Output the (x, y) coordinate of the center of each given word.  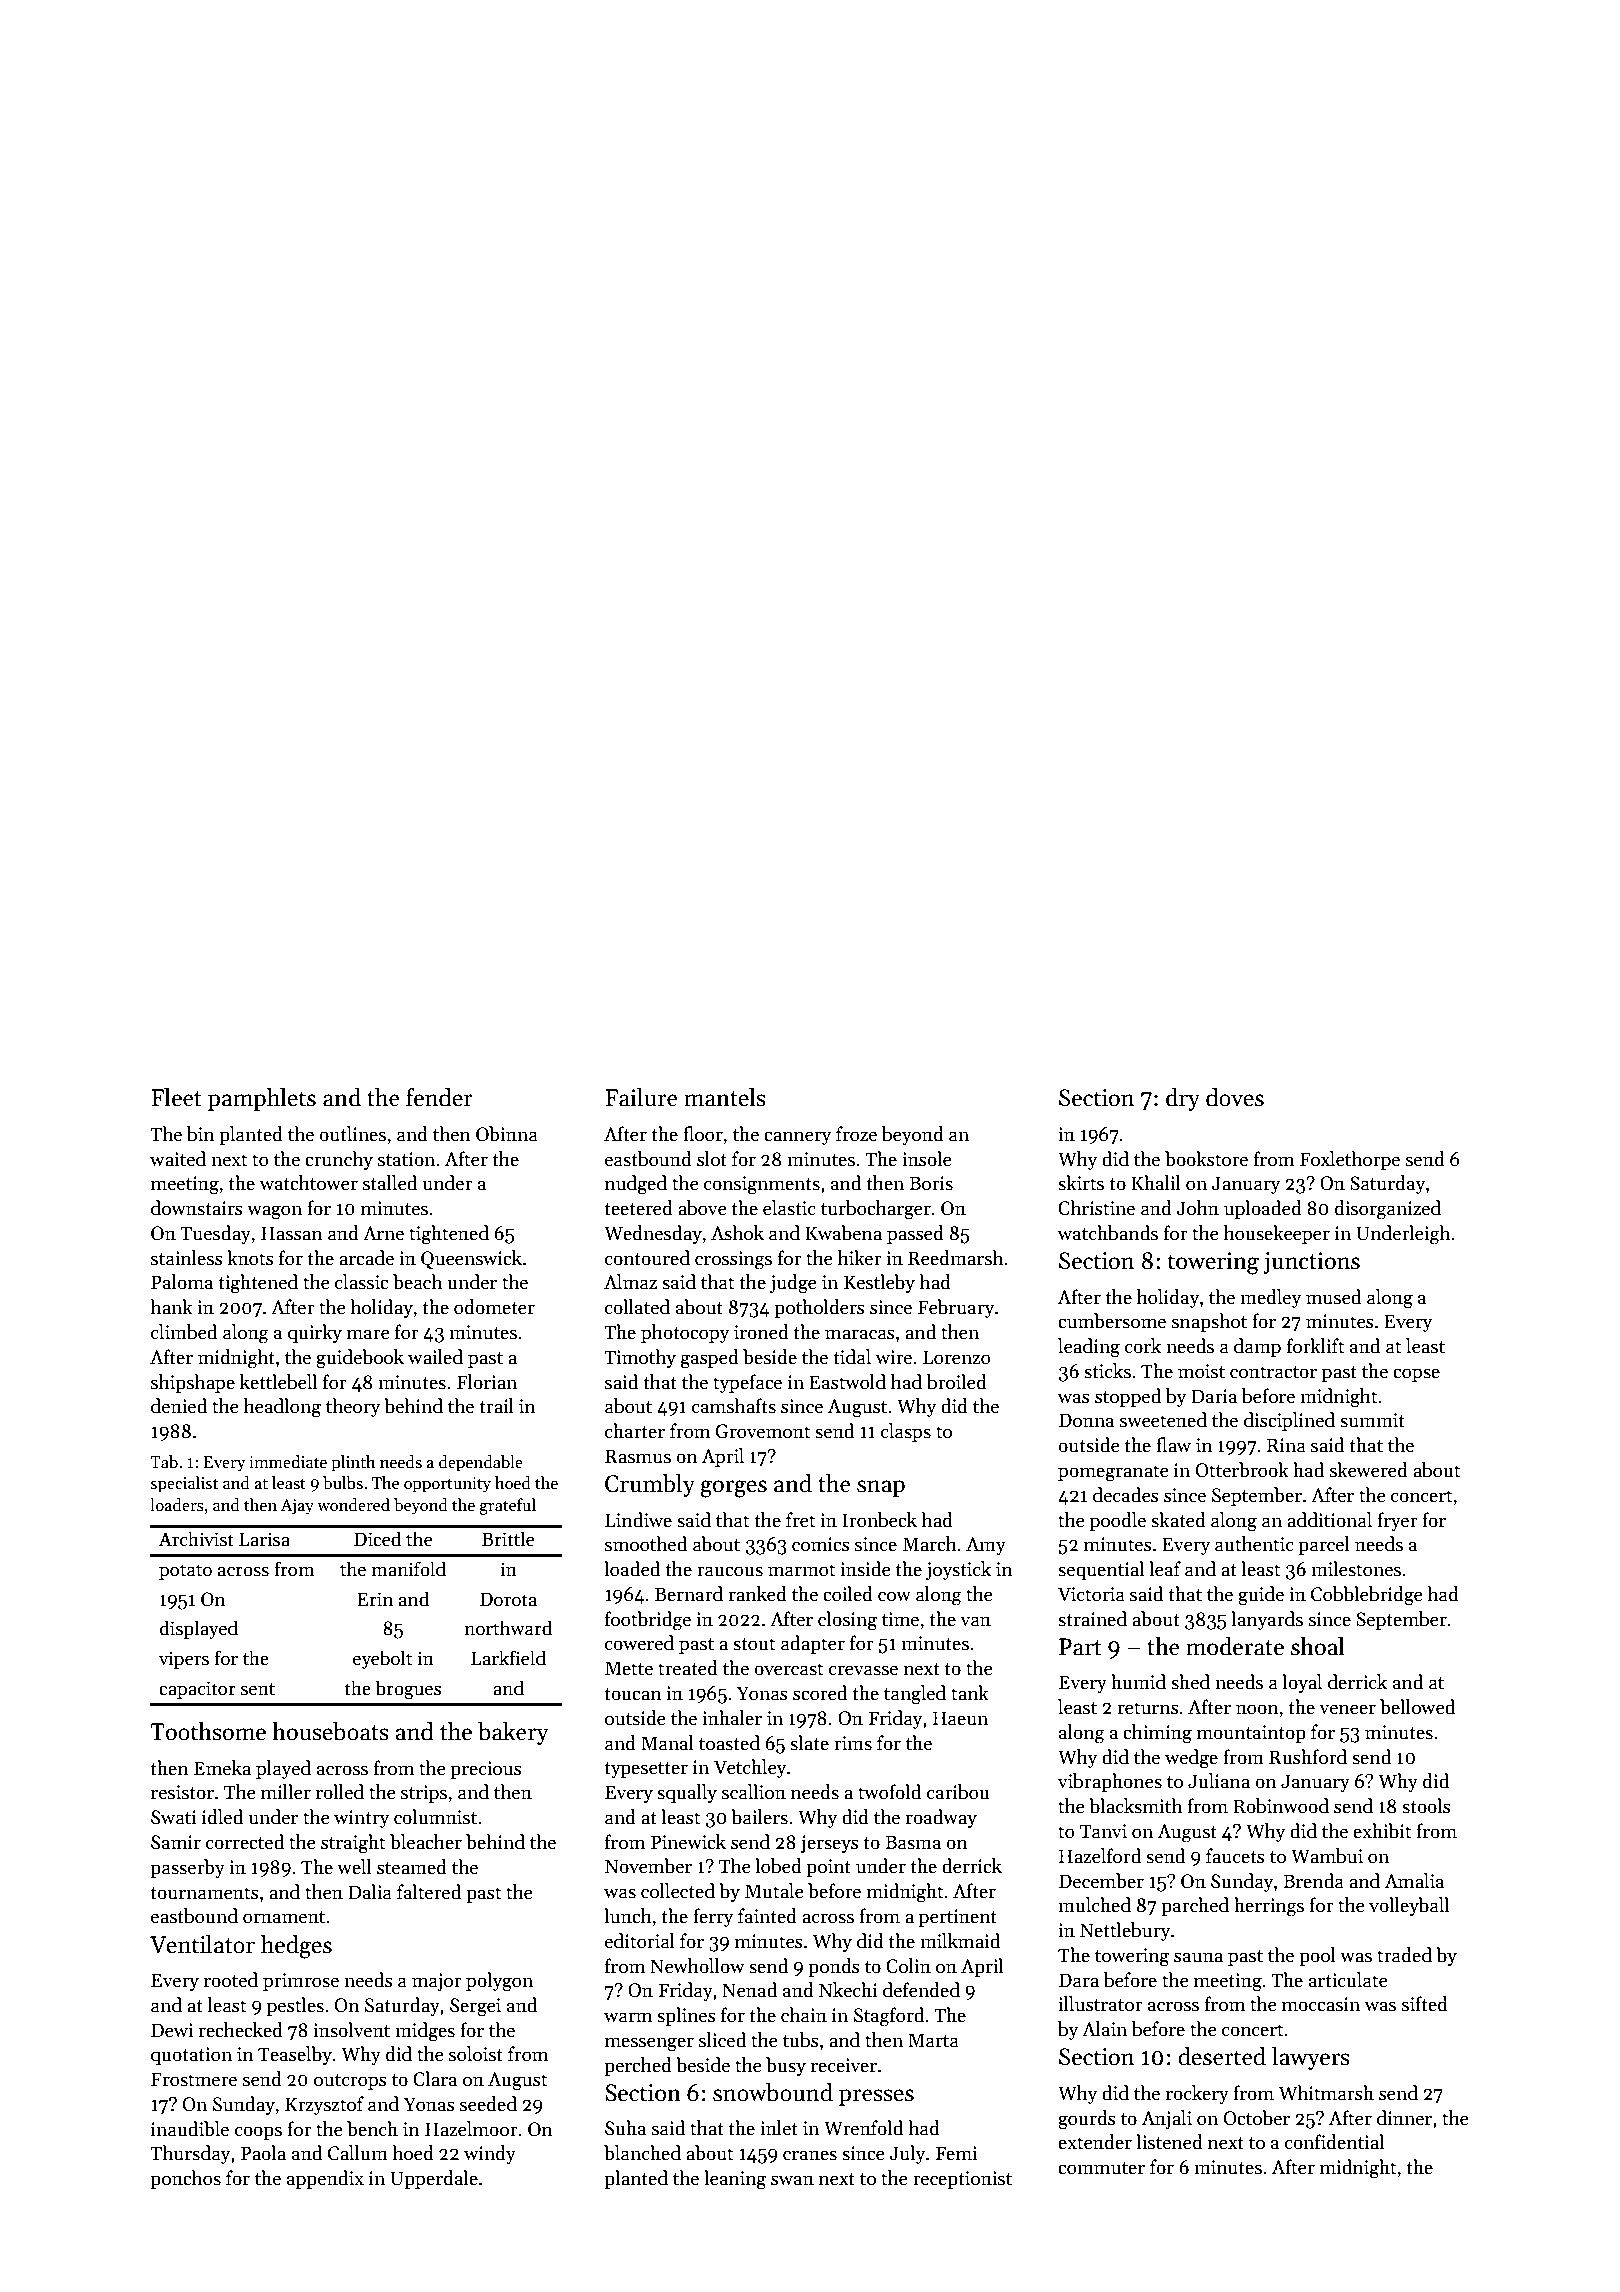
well (354, 1867)
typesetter (646, 1770)
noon (1257, 1709)
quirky (315, 1333)
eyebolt (382, 1659)
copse (1416, 1375)
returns (1148, 1708)
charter (635, 1431)
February (956, 1308)
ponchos (185, 2179)
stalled (390, 1183)
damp (1257, 1347)
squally (687, 1793)
